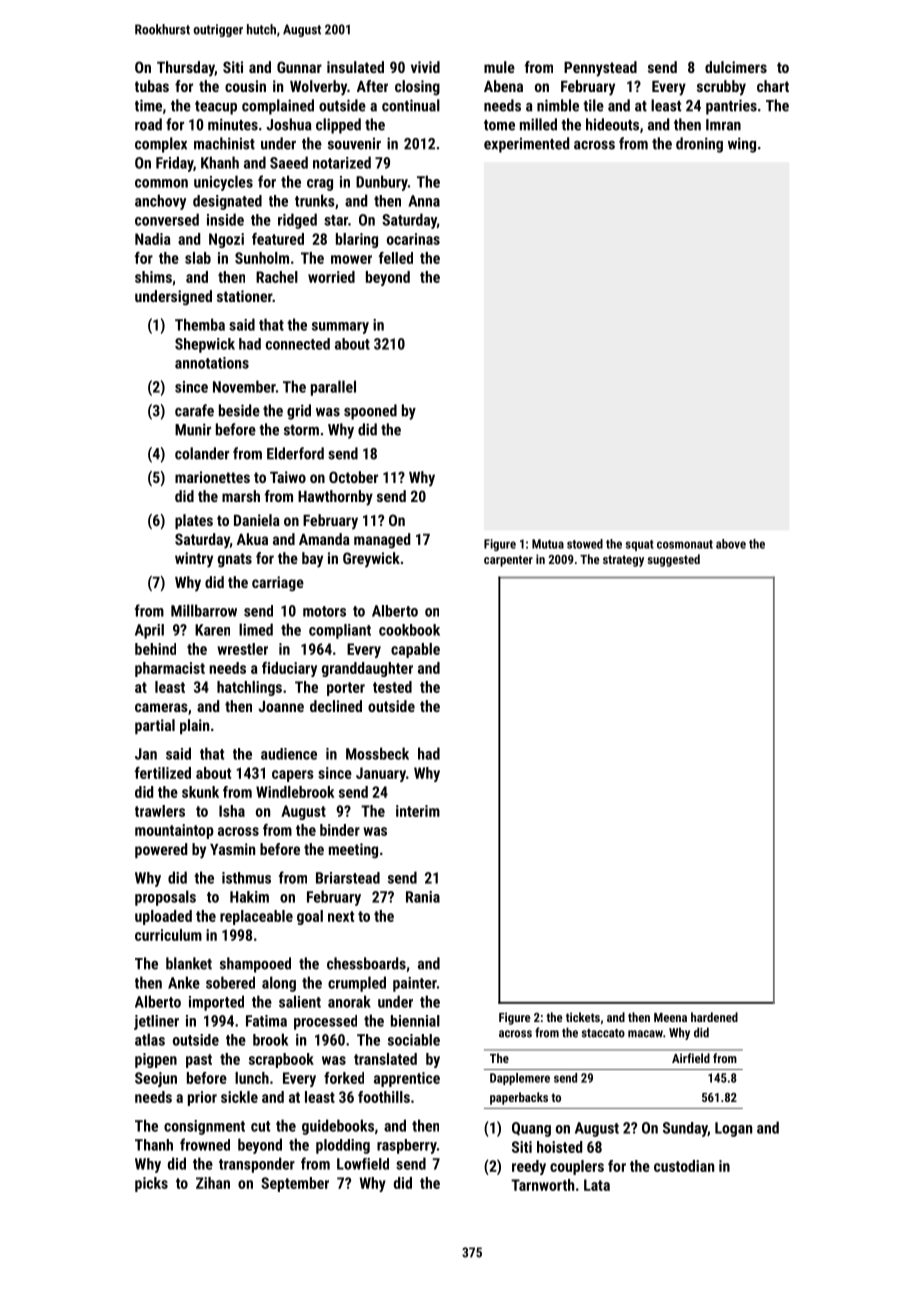 This page has height=1314, width=924. Describe the element at coordinates (623, 561) in the page. I see `strategy` at that location.
